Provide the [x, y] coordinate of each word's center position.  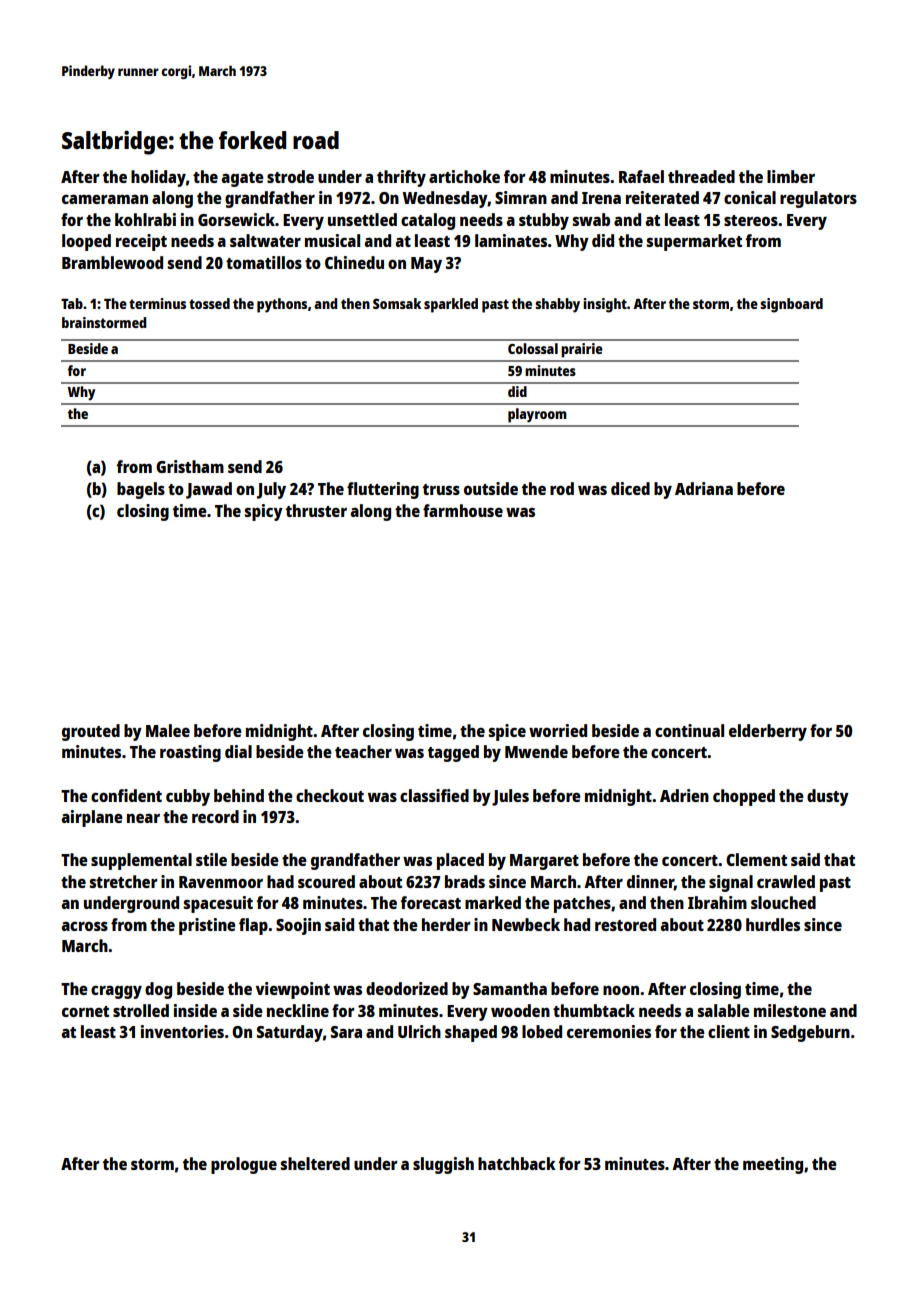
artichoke [464, 176]
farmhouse [463, 510]
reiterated [662, 197]
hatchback [517, 1163]
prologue [244, 1165]
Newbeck [526, 924]
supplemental [141, 861]
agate [243, 179]
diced [630, 488]
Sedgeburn [810, 1033]
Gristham [190, 466]
